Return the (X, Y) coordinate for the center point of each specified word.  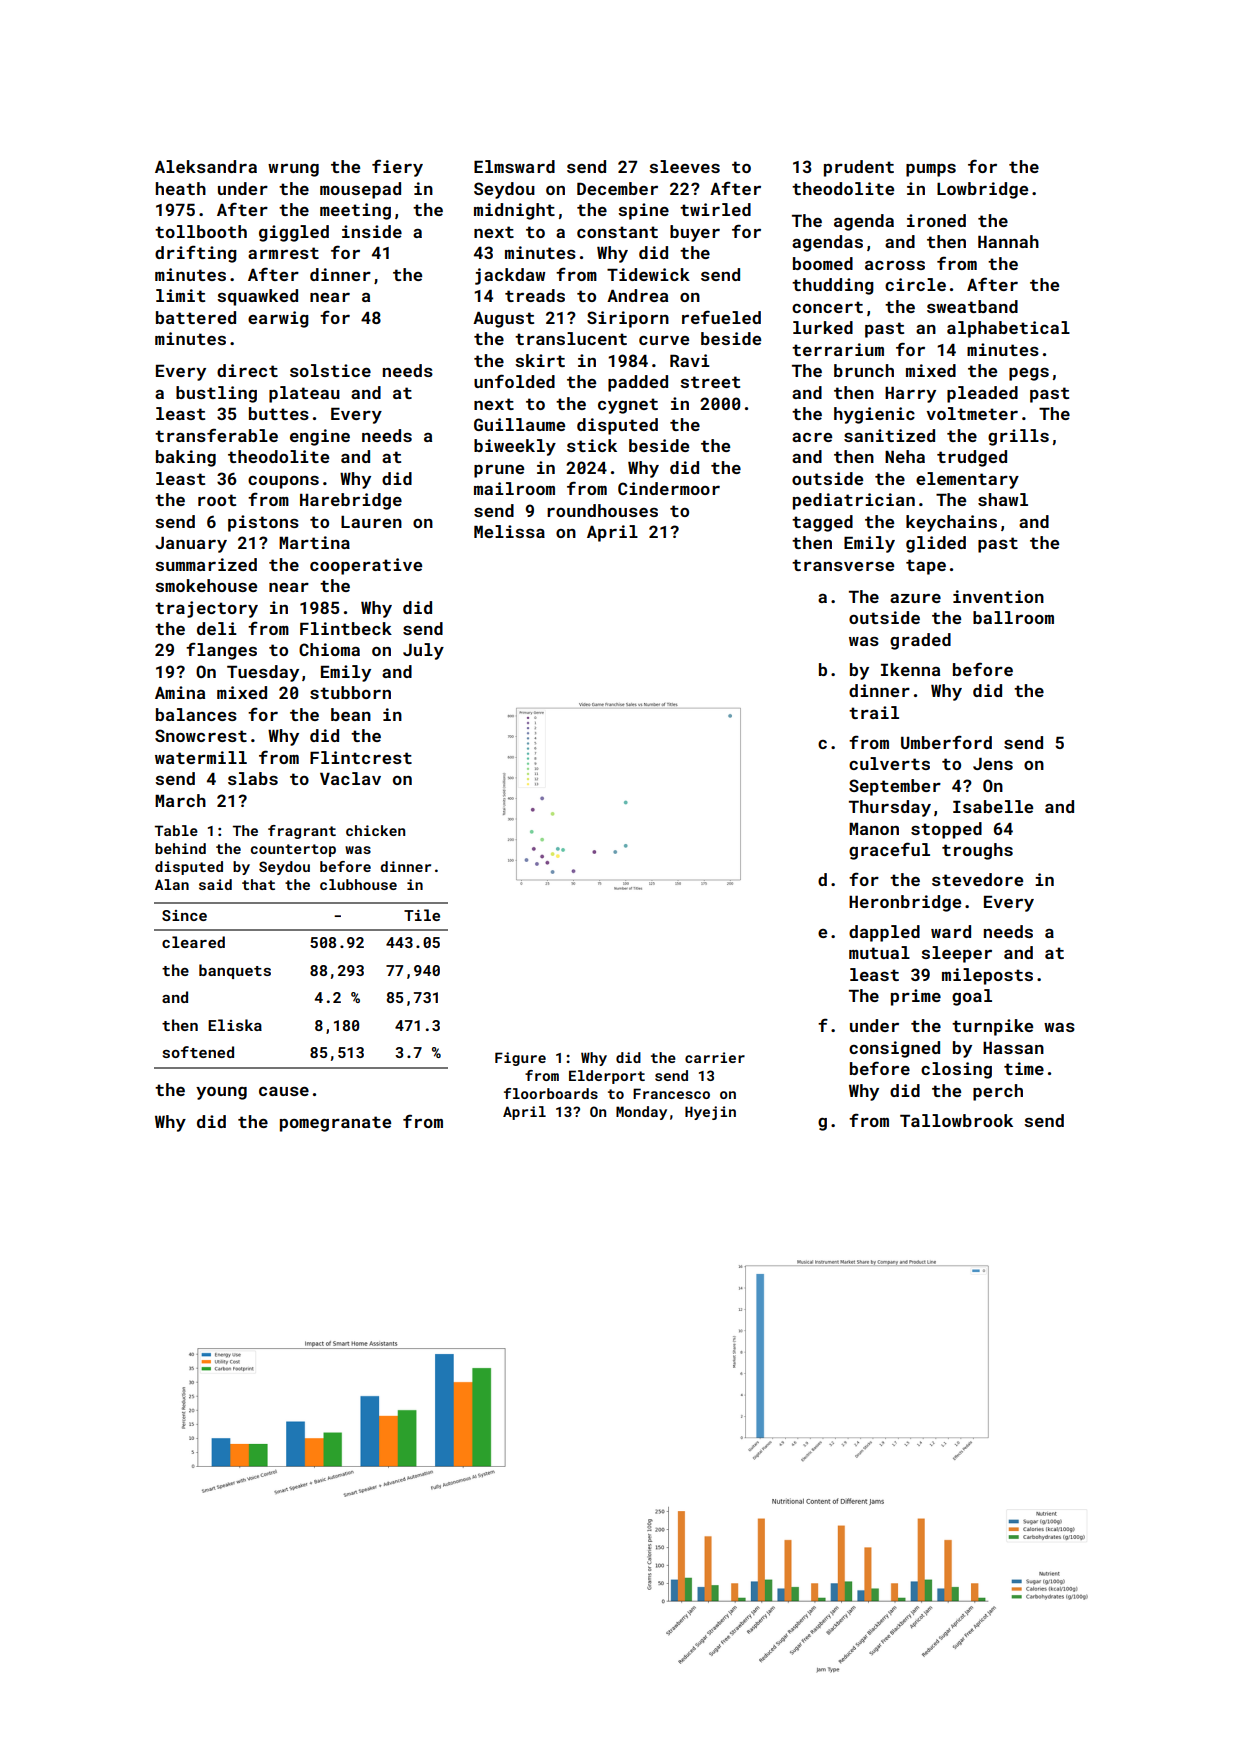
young (221, 1093)
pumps (931, 170)
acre (812, 437)
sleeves (684, 166)
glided (936, 544)
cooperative (366, 566)
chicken (375, 830)
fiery (397, 168)
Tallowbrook (956, 1120)
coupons (283, 482)
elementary (967, 480)
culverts (889, 763)
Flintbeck (346, 628)
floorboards (551, 1093)
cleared (193, 942)
